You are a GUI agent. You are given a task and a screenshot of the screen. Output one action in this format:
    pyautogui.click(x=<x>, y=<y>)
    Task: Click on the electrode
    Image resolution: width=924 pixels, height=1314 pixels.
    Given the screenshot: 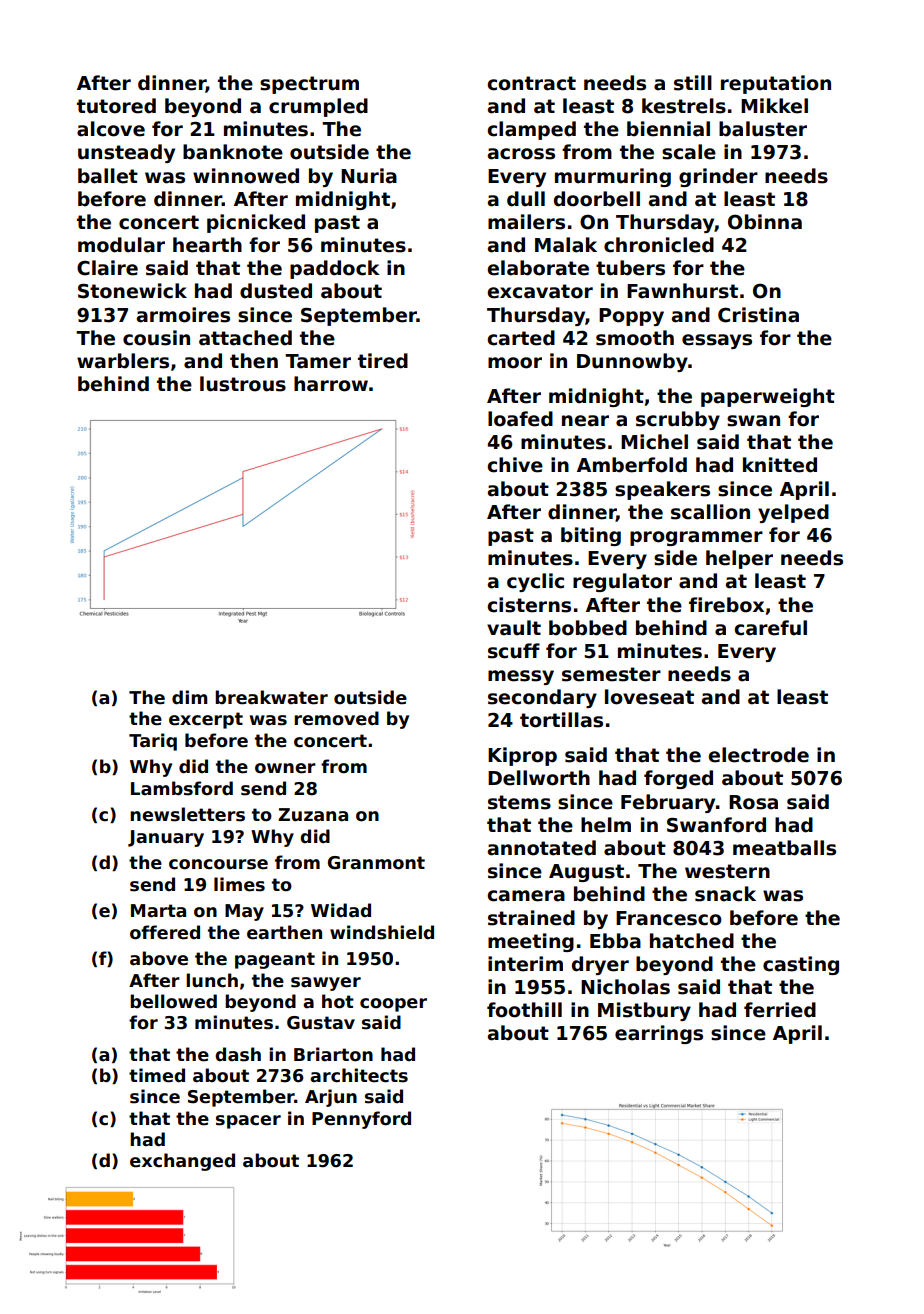 What is the action you would take?
    pyautogui.click(x=758, y=755)
